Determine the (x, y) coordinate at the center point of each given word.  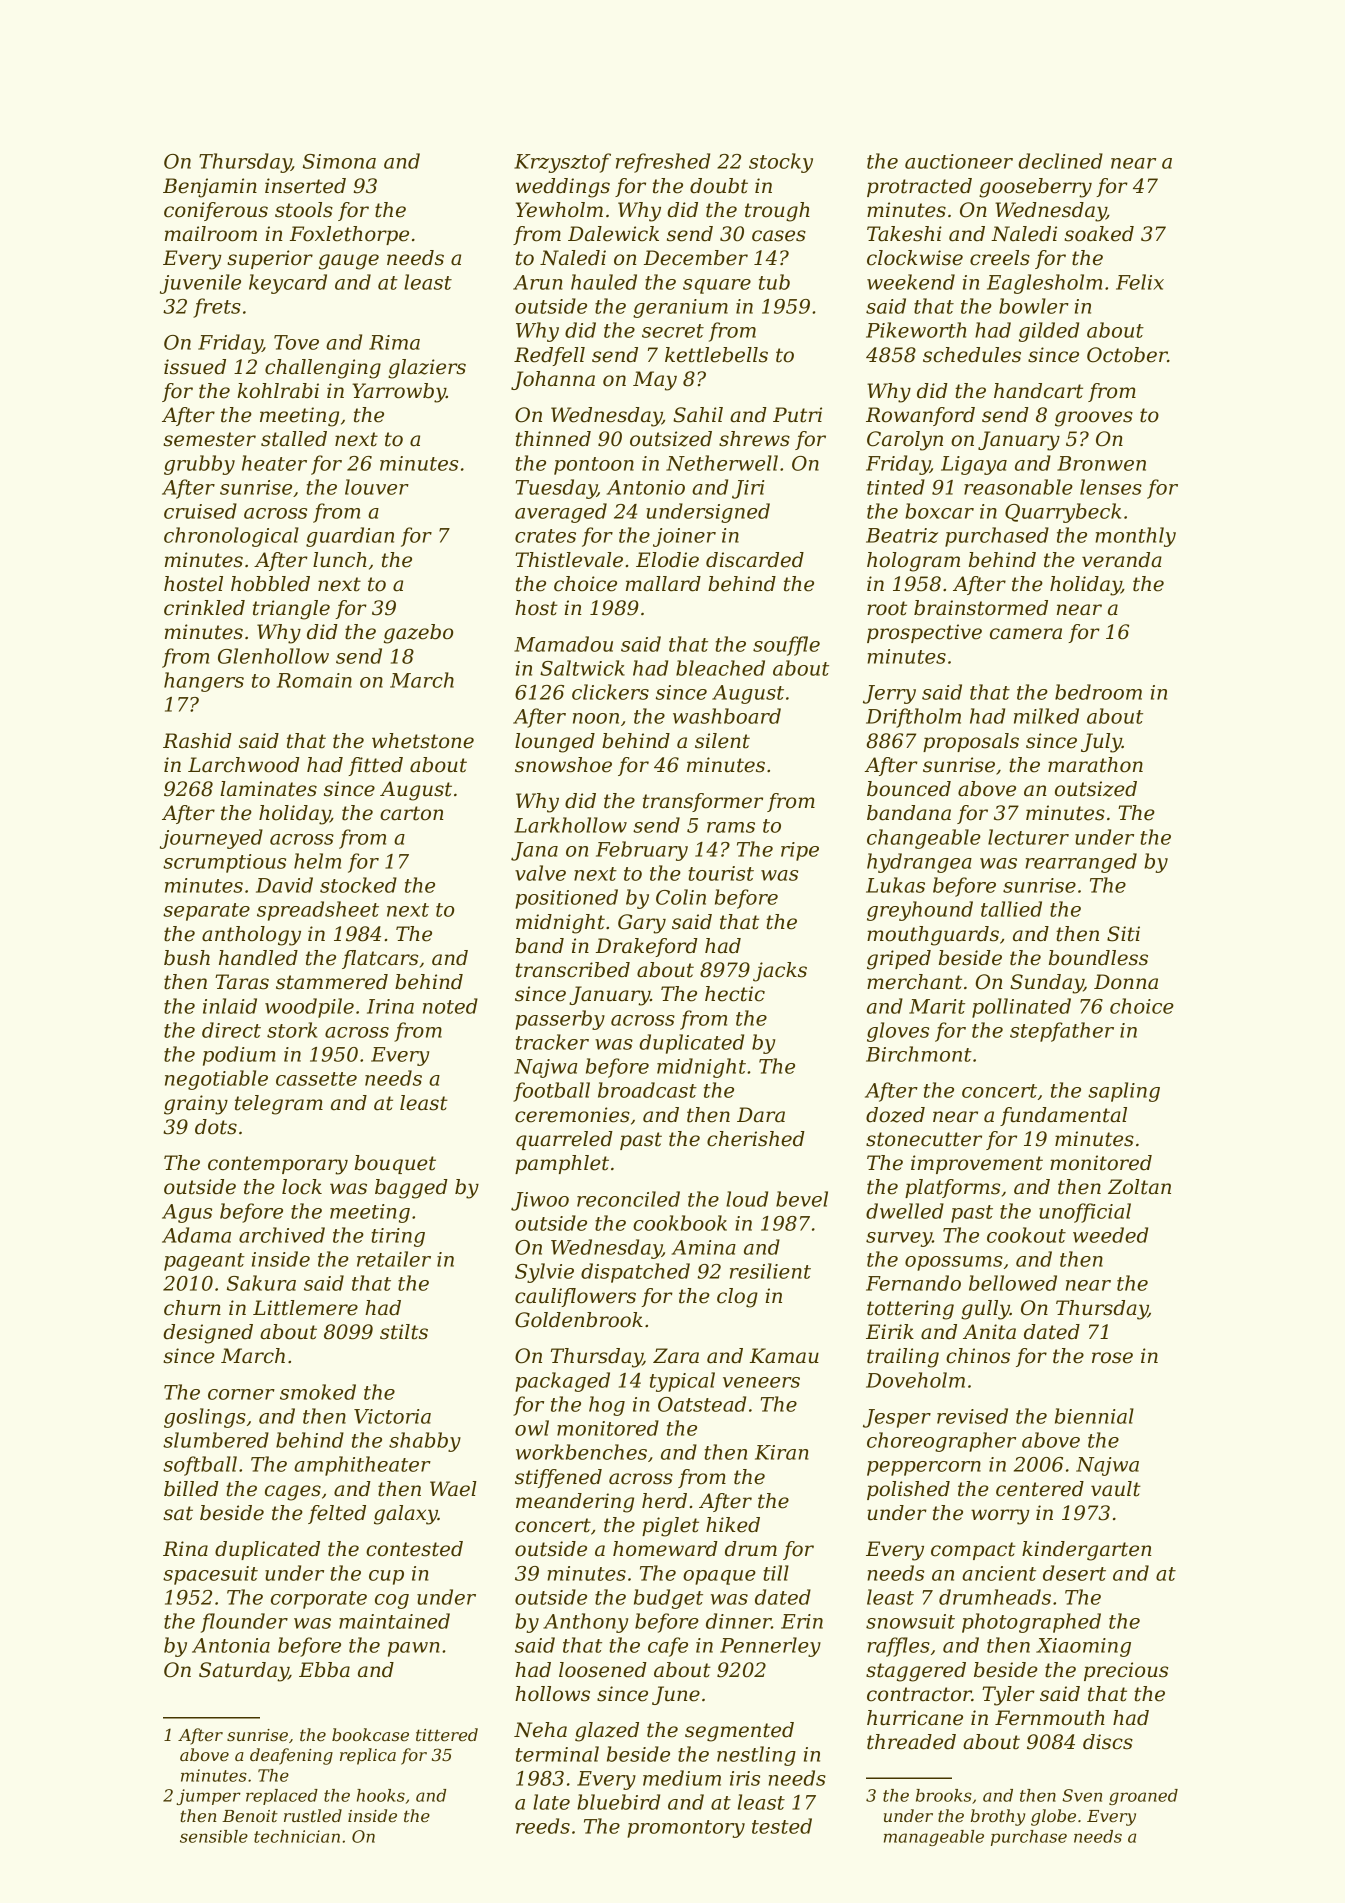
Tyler (1008, 1696)
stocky (781, 163)
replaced (282, 1797)
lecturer (1028, 837)
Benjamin (210, 188)
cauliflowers (575, 1297)
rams (731, 827)
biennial (1094, 1416)
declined (1060, 161)
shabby (425, 1442)
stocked (358, 885)
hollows (552, 1694)
